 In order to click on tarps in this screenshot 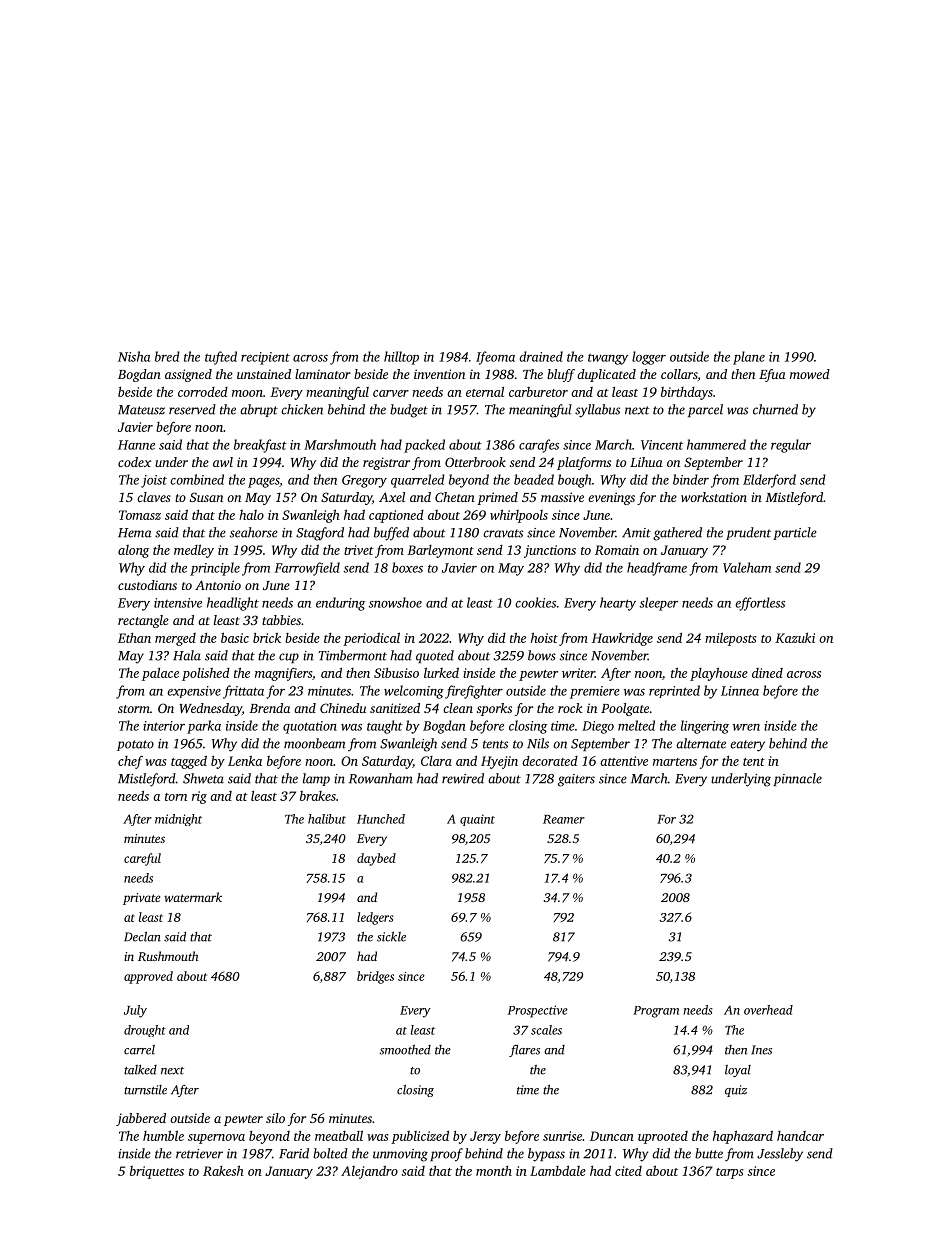, I will do `click(730, 1173)`.
